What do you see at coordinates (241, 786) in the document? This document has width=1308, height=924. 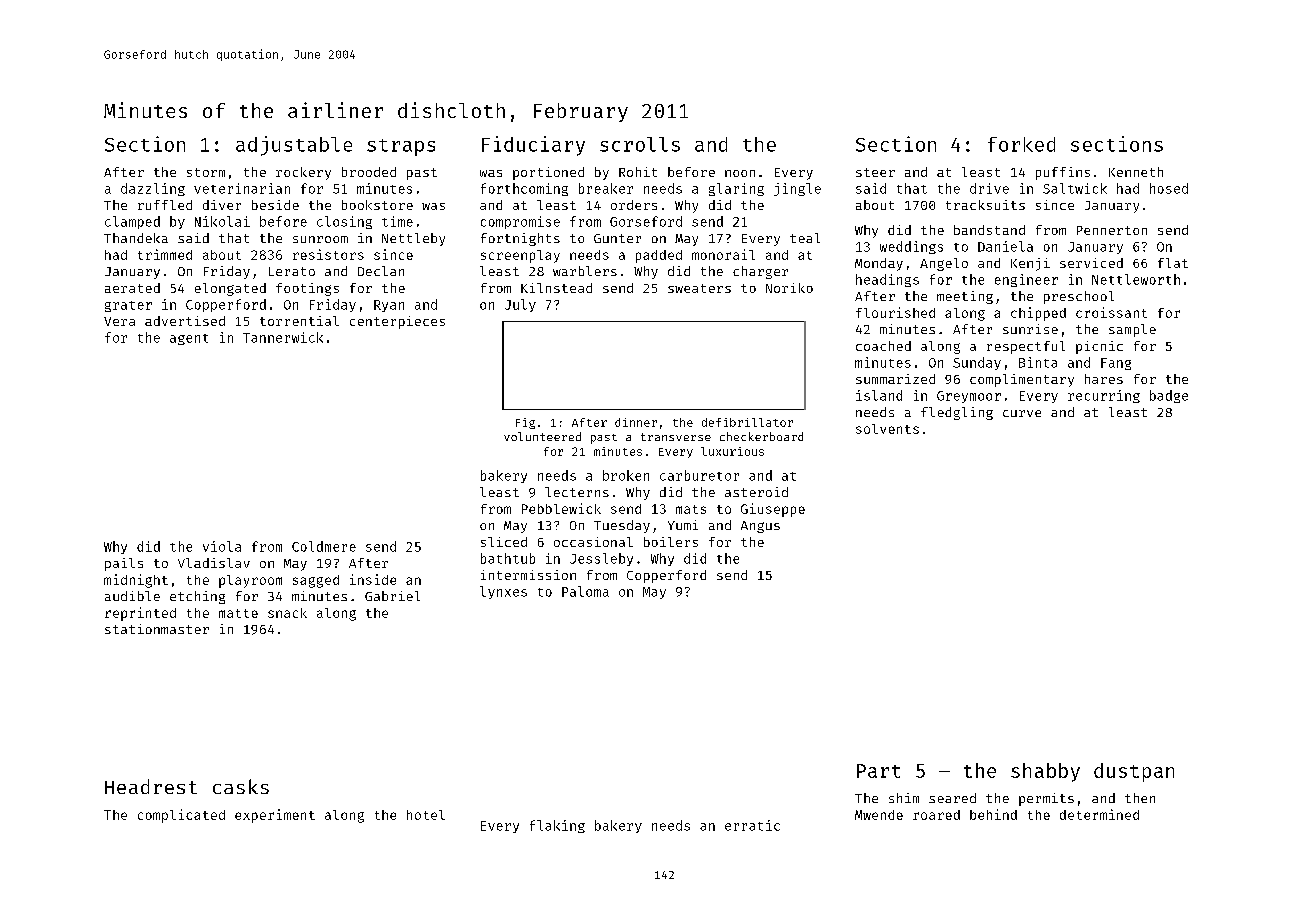 I see `casks` at bounding box center [241, 786].
